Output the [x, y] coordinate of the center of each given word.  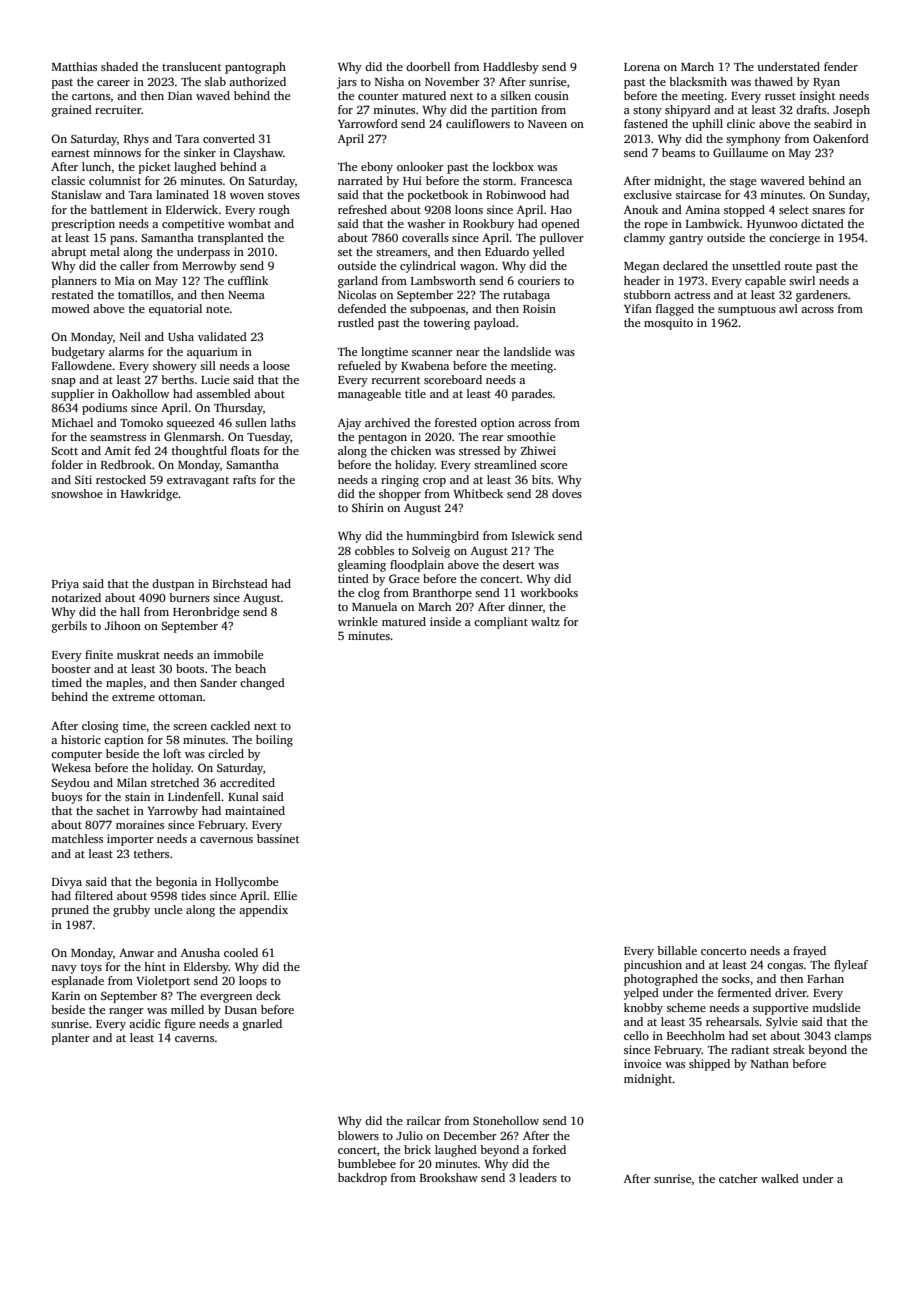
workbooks [549, 592]
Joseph [851, 111]
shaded [119, 66]
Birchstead [240, 583]
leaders [538, 1177]
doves [567, 493]
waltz [545, 621]
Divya [67, 883]
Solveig [431, 552]
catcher [738, 1178]
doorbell [428, 66]
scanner [432, 353]
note [217, 309]
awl [788, 308]
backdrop [362, 1179]
